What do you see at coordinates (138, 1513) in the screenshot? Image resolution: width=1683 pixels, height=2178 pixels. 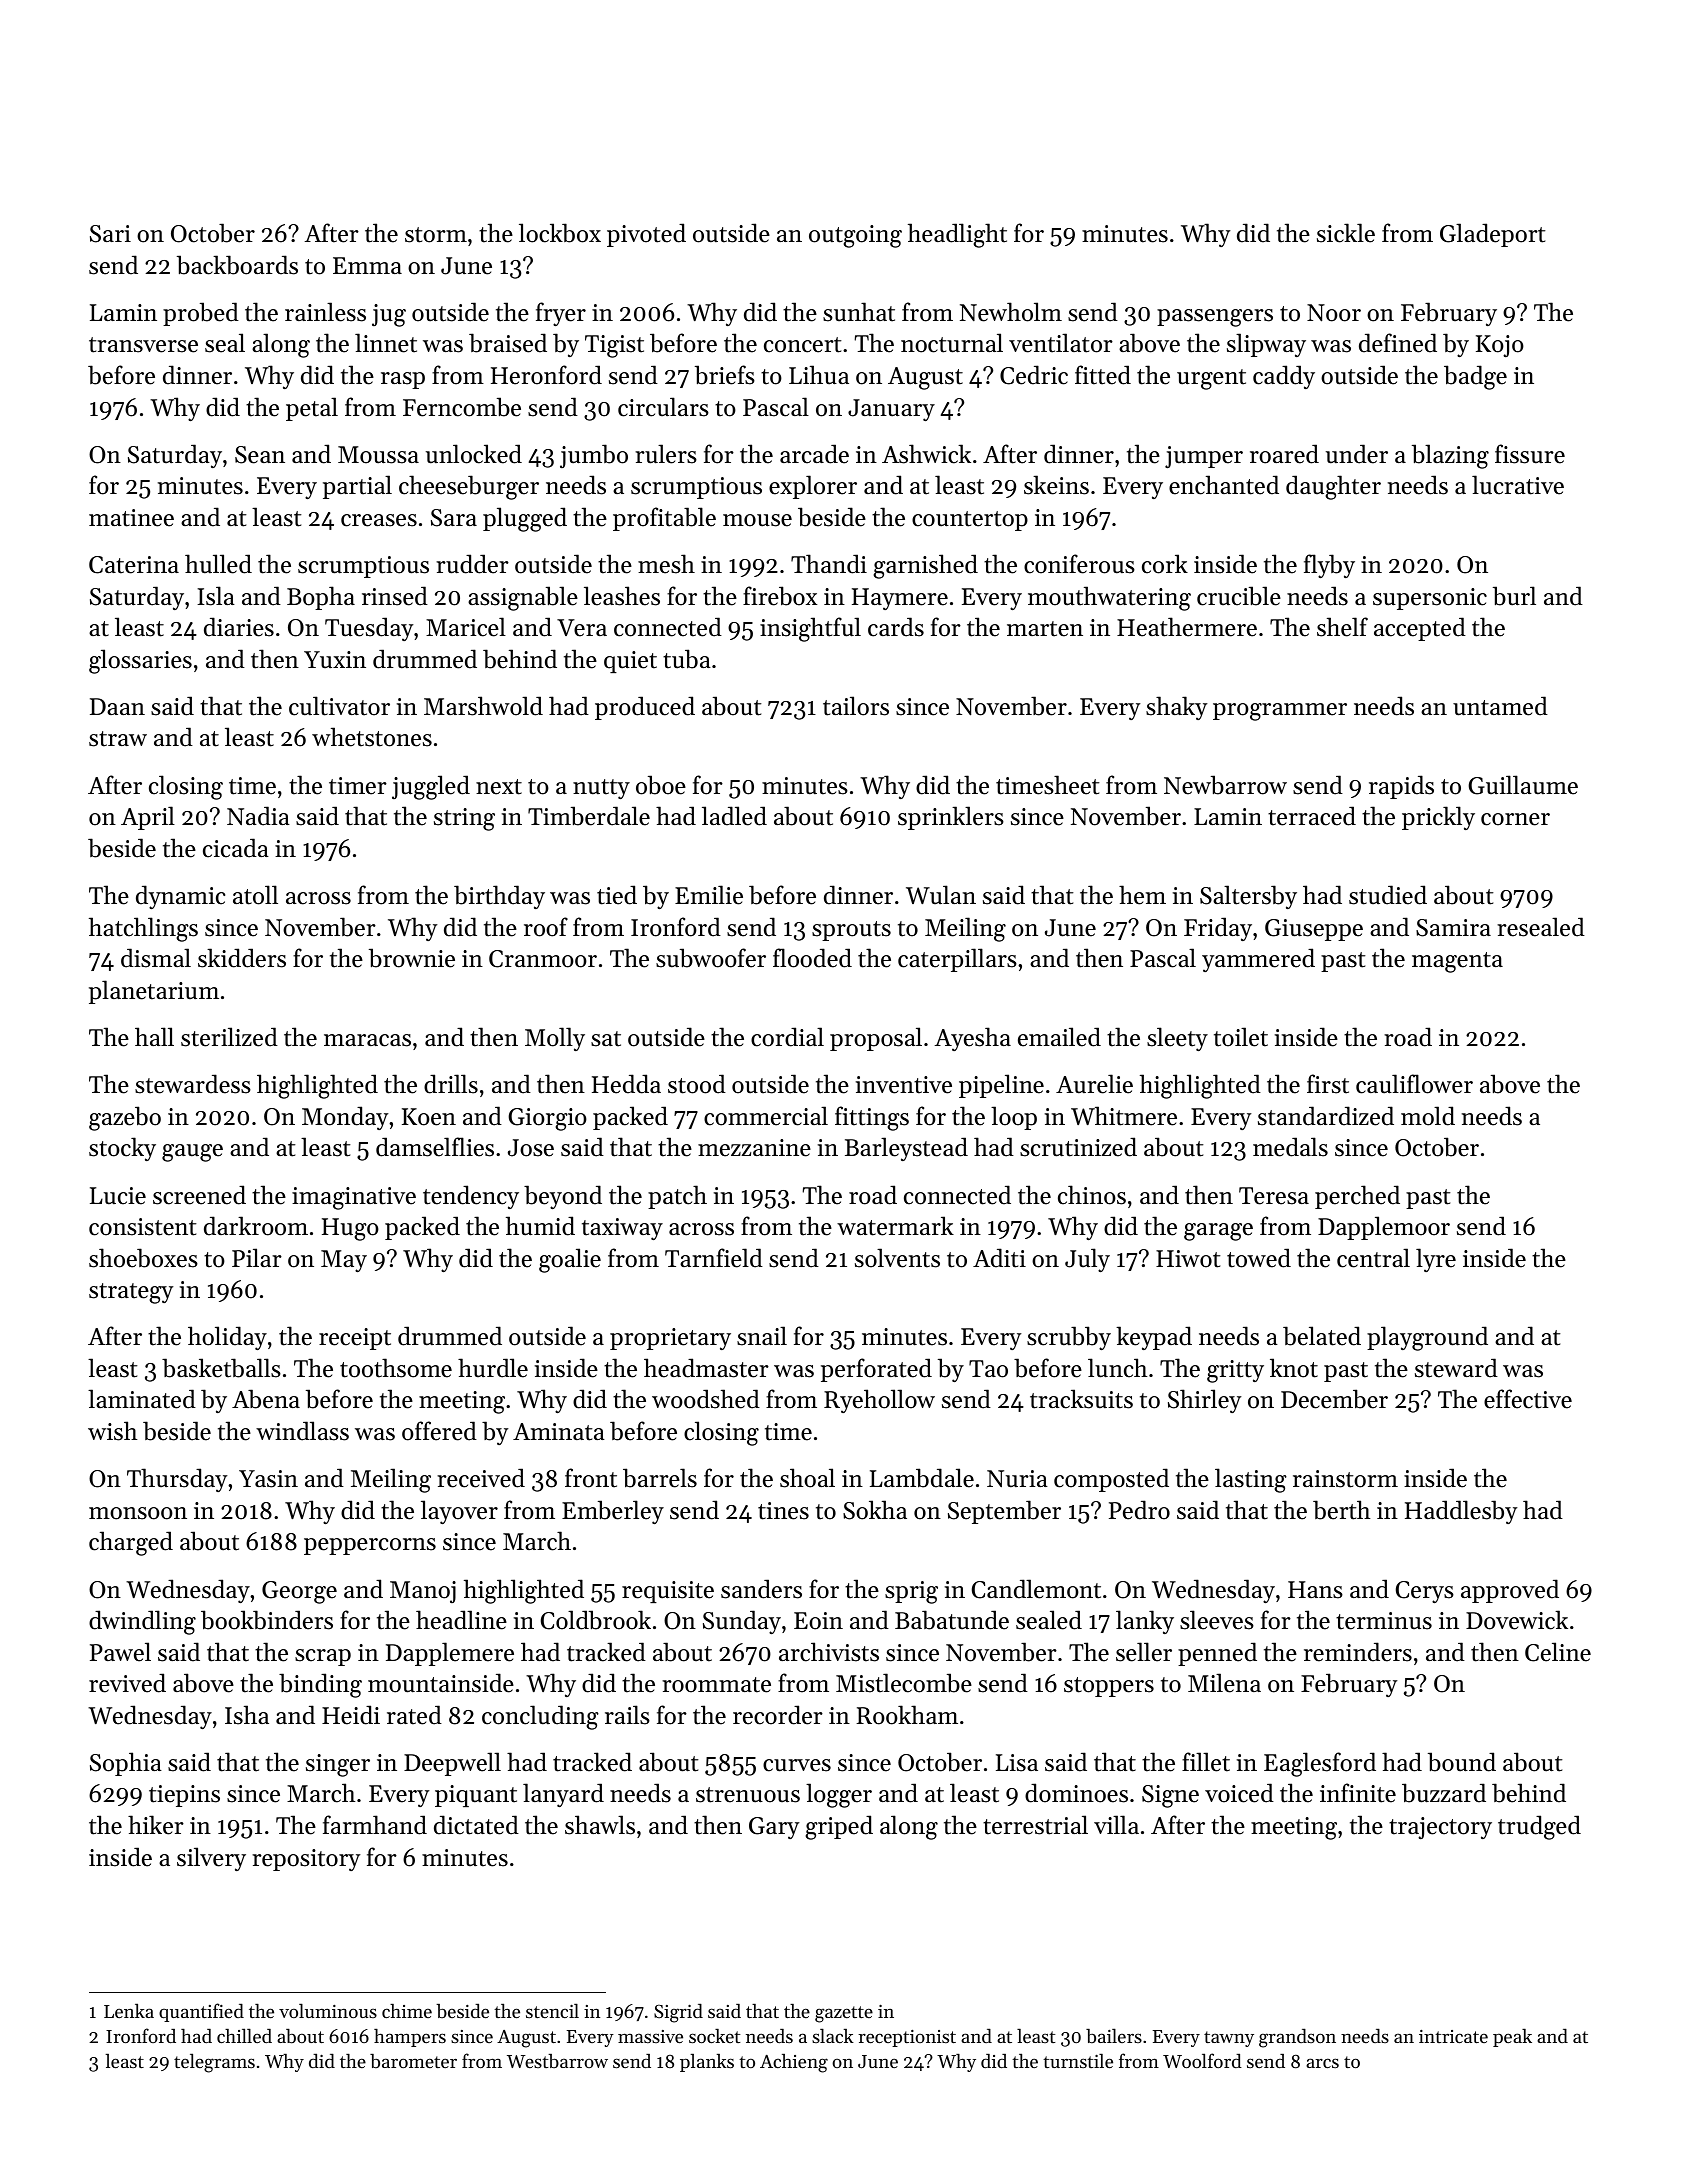 I see `monsoon` at bounding box center [138, 1513].
